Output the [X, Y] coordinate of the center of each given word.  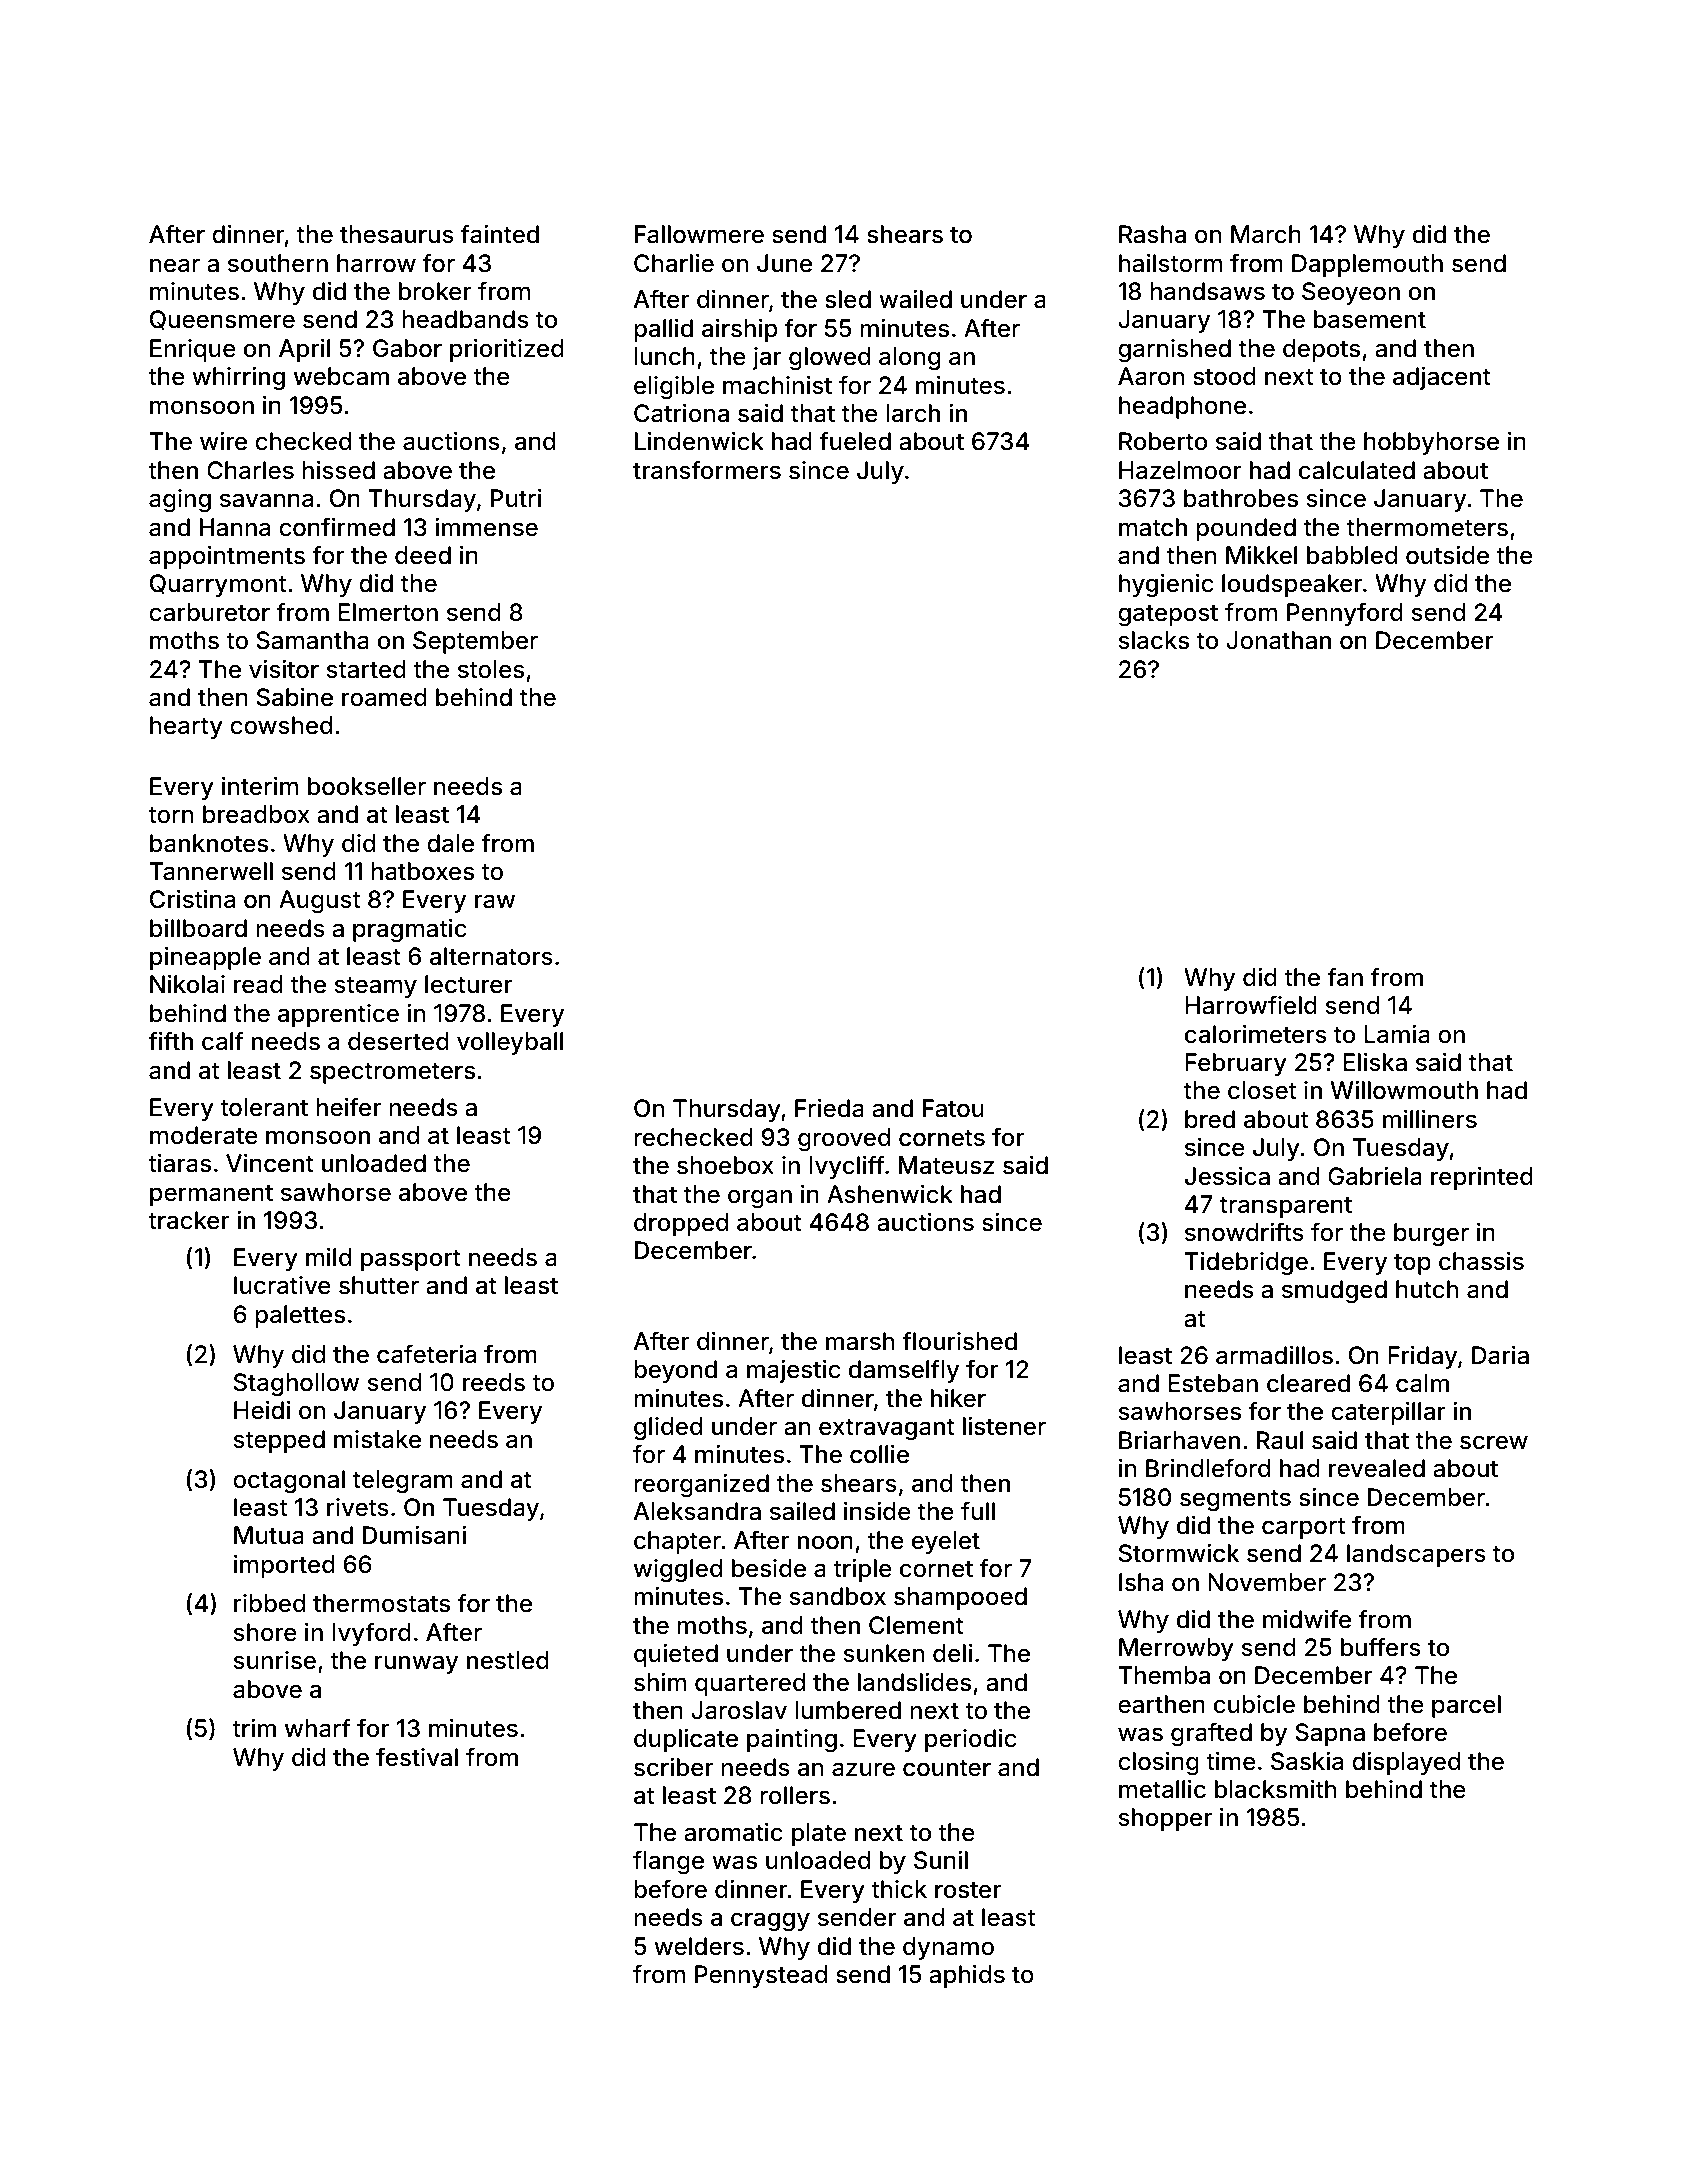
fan [1345, 977]
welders [699, 1946]
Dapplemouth [1367, 265]
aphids [967, 1976]
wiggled [678, 1570]
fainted [500, 234]
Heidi [262, 1410]
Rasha [1152, 234]
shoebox [725, 1165]
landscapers [1416, 1555]
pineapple [205, 958]
